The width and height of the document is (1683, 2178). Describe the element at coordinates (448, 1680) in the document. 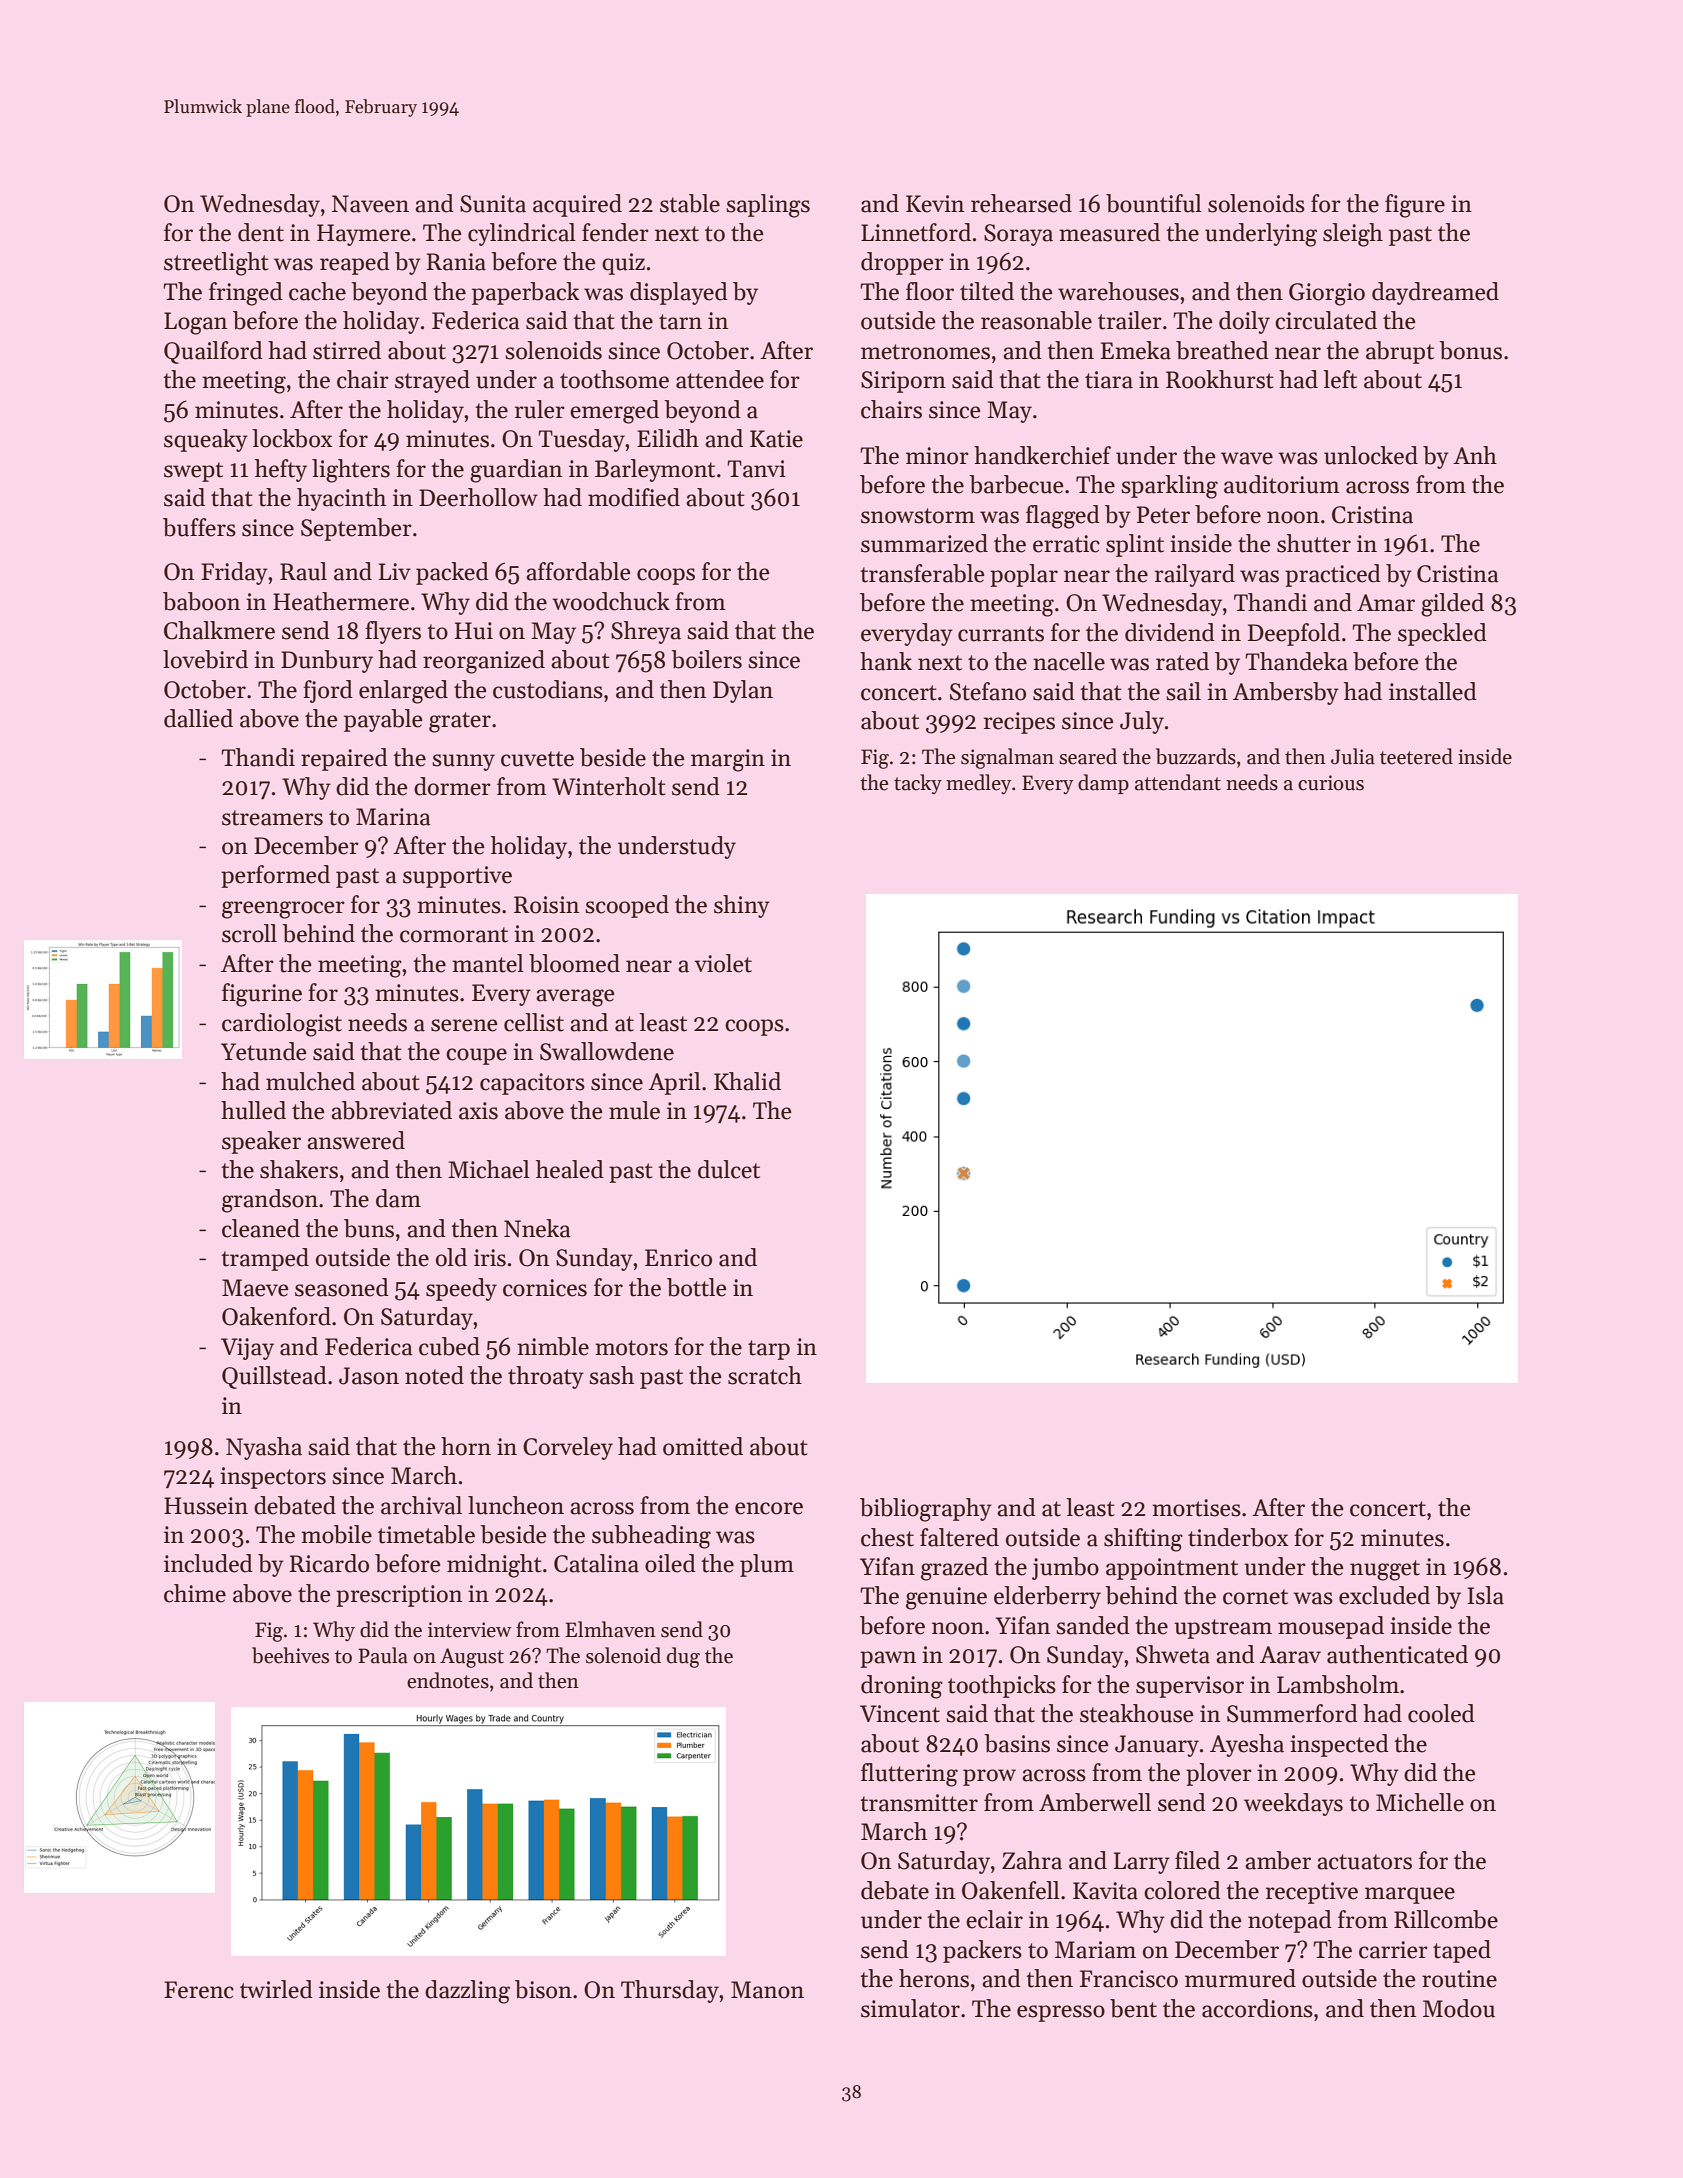

I see `endnotes` at that location.
